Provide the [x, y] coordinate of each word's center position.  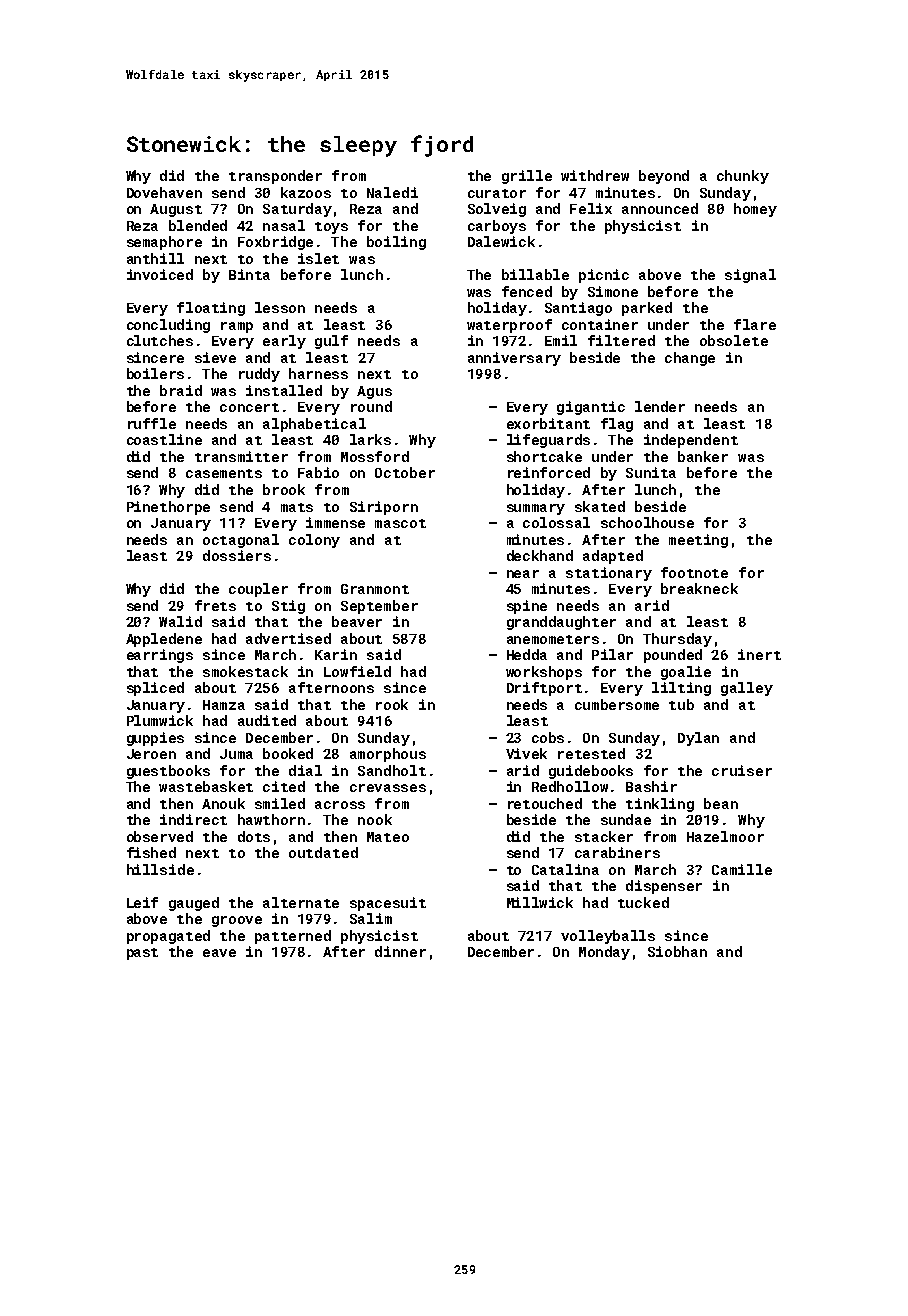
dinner [400, 951]
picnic [604, 276]
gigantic [591, 408]
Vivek [526, 753]
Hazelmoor [725, 836]
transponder [275, 177]
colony [314, 541]
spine [527, 607]
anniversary [514, 359]
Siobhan [677, 951]
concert [249, 407]
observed [160, 836]
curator [497, 193]
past [142, 954]
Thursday [677, 640]
